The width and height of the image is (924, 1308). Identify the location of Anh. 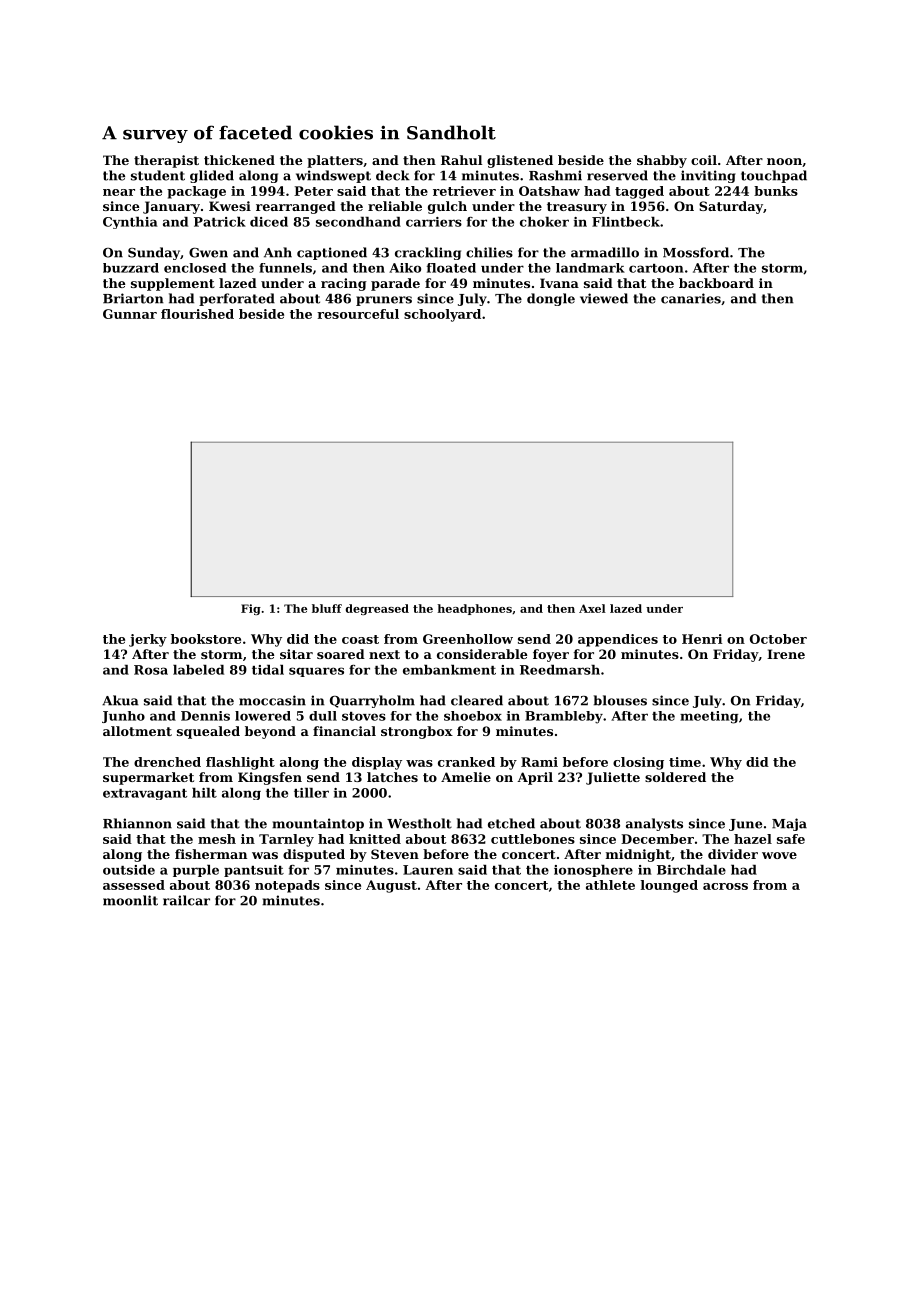
(278, 252).
